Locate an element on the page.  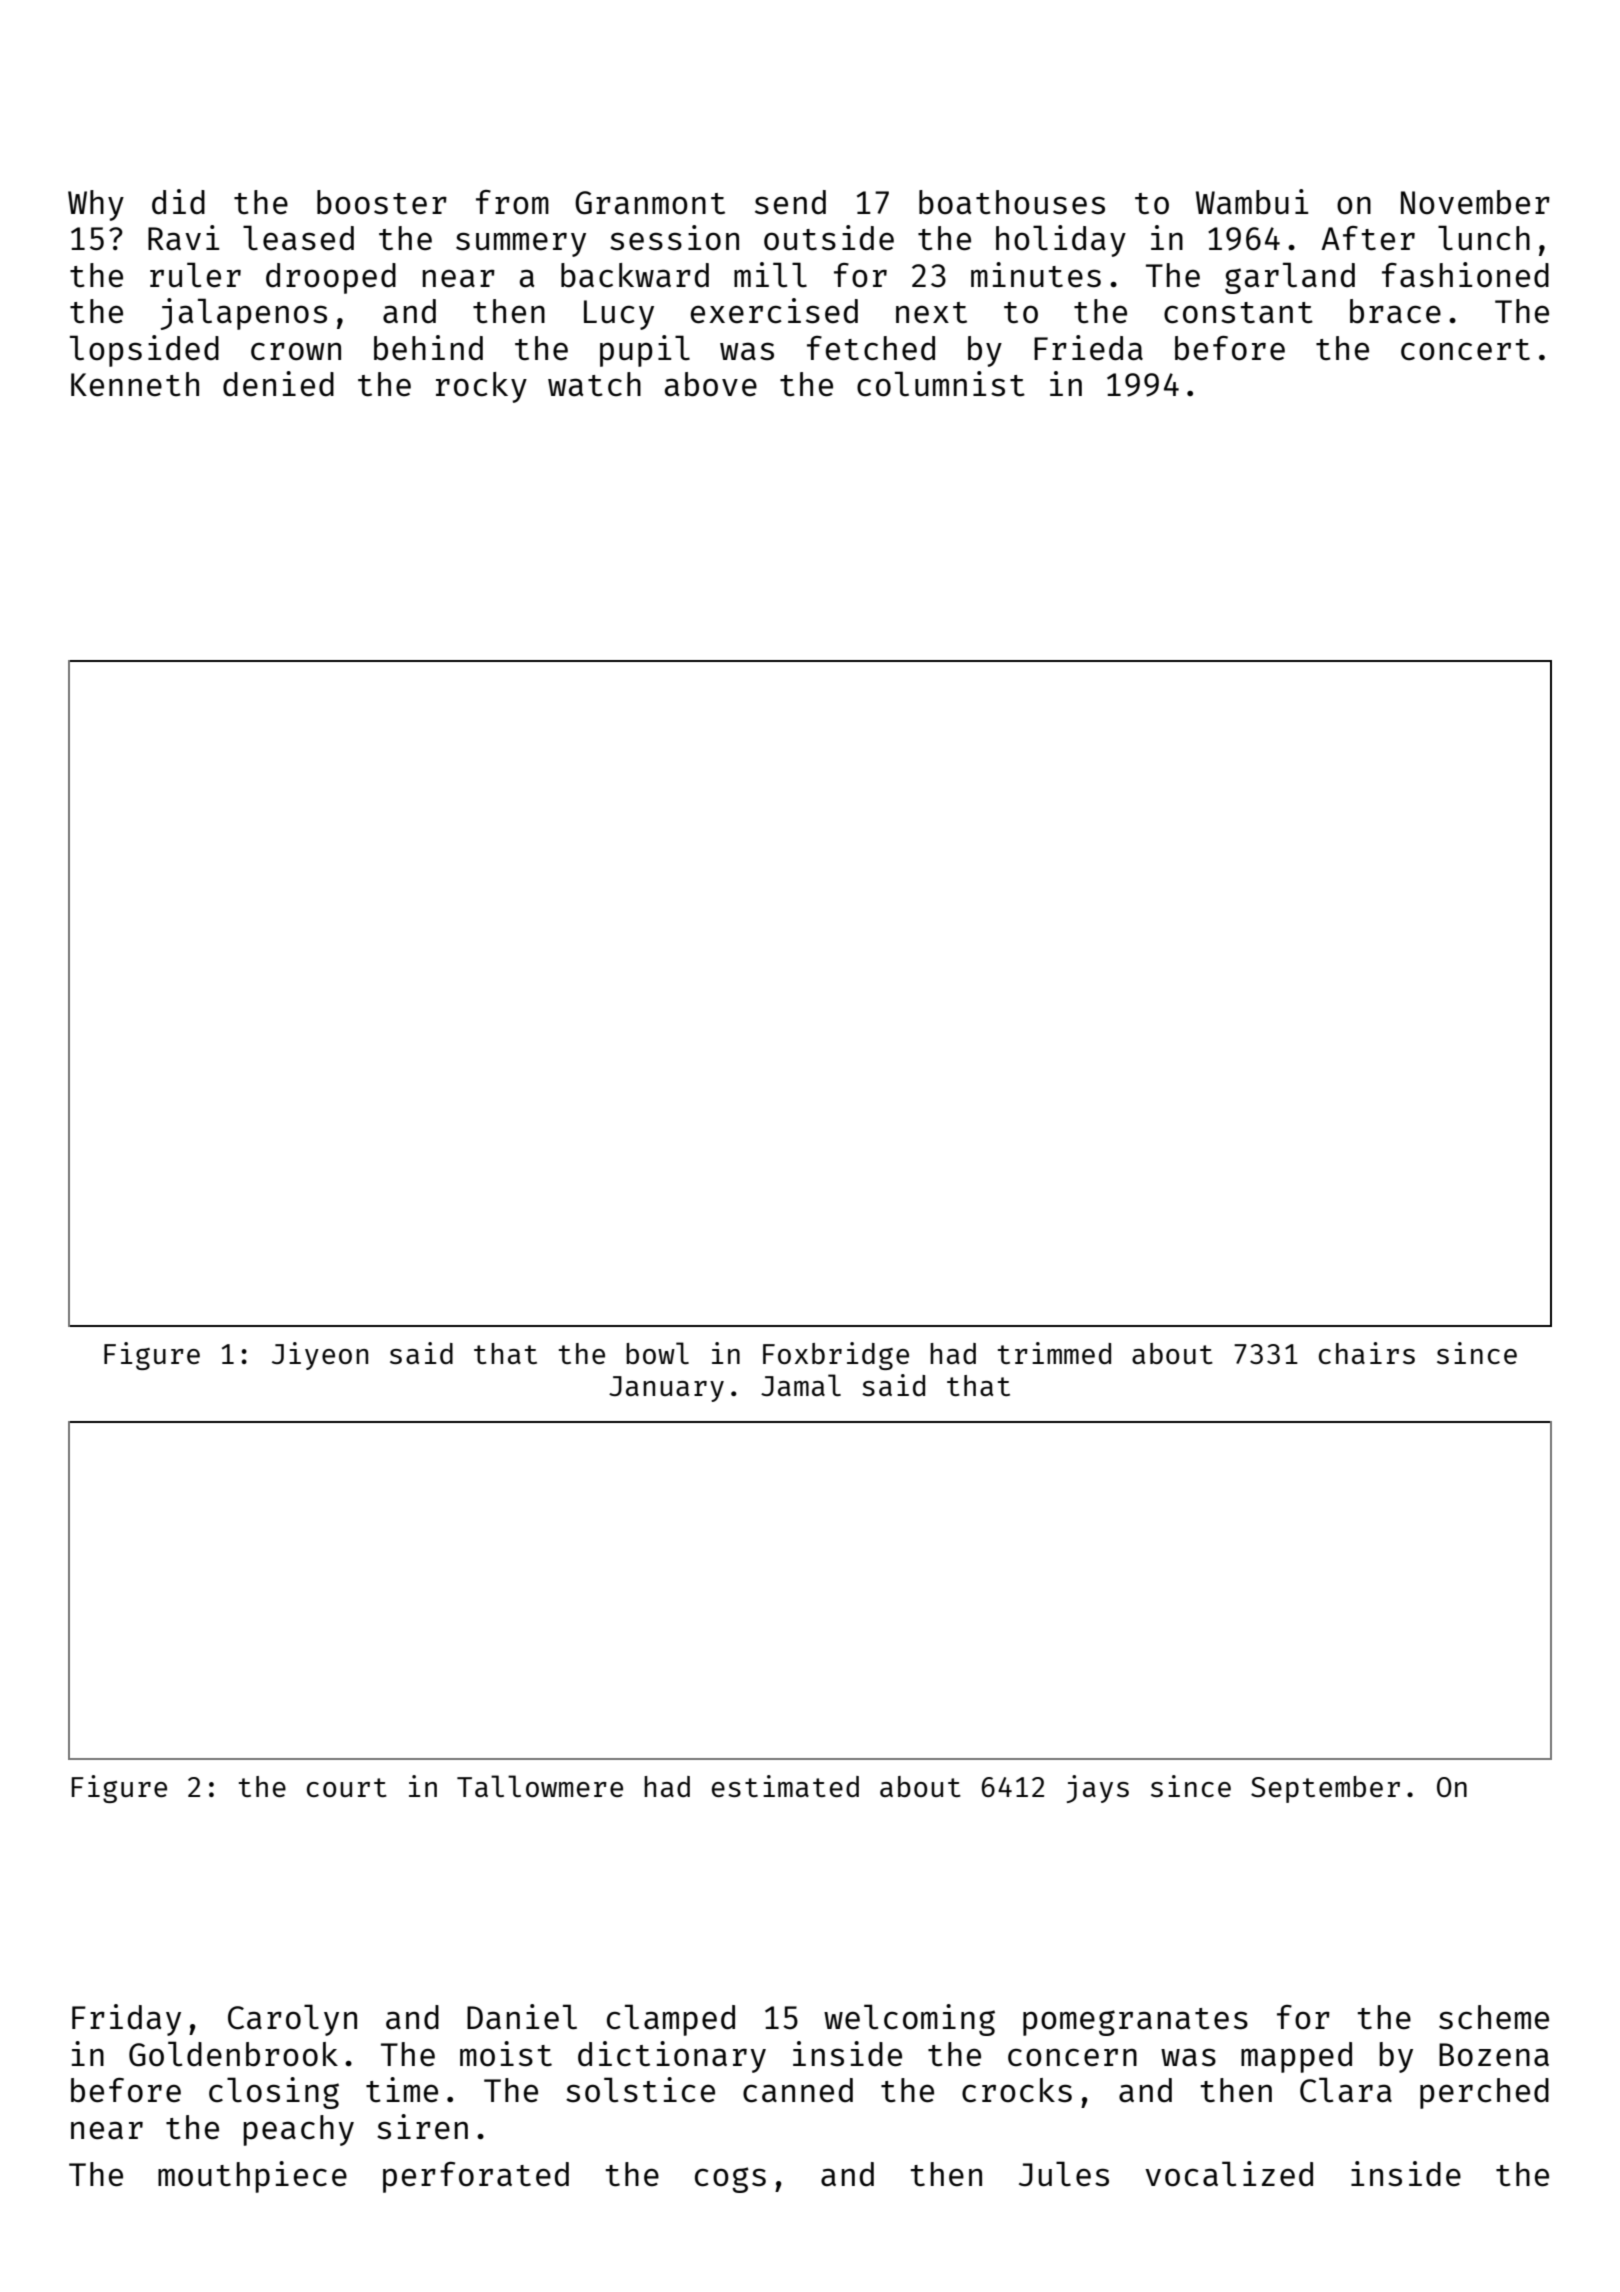
fashioned is located at coordinates (1465, 275).
